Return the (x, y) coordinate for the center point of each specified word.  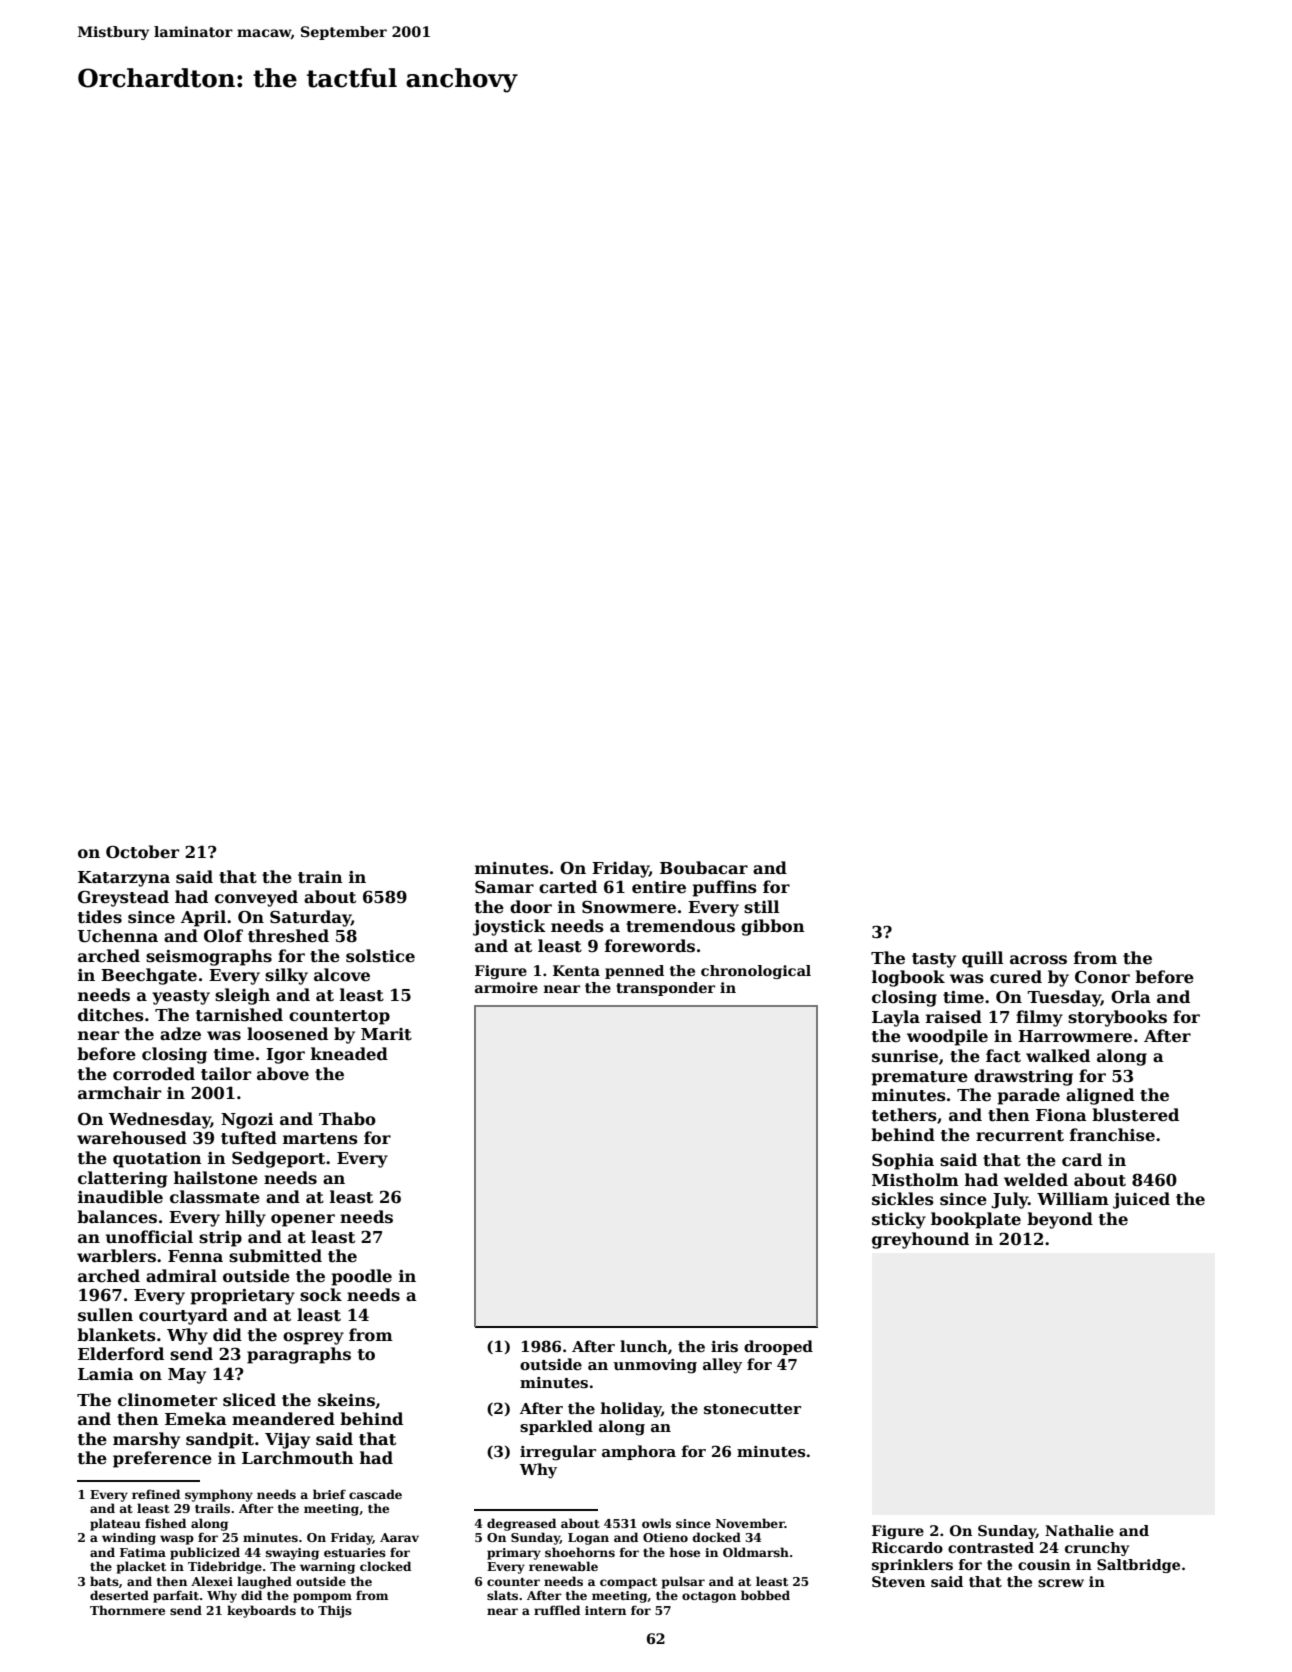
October (142, 852)
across (1038, 960)
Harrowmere (1075, 1036)
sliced (249, 1400)
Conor (1102, 977)
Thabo (347, 1119)
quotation (157, 1160)
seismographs (209, 957)
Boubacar (704, 868)
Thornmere (127, 1610)
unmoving (655, 1366)
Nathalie (1079, 1530)
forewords (650, 946)
